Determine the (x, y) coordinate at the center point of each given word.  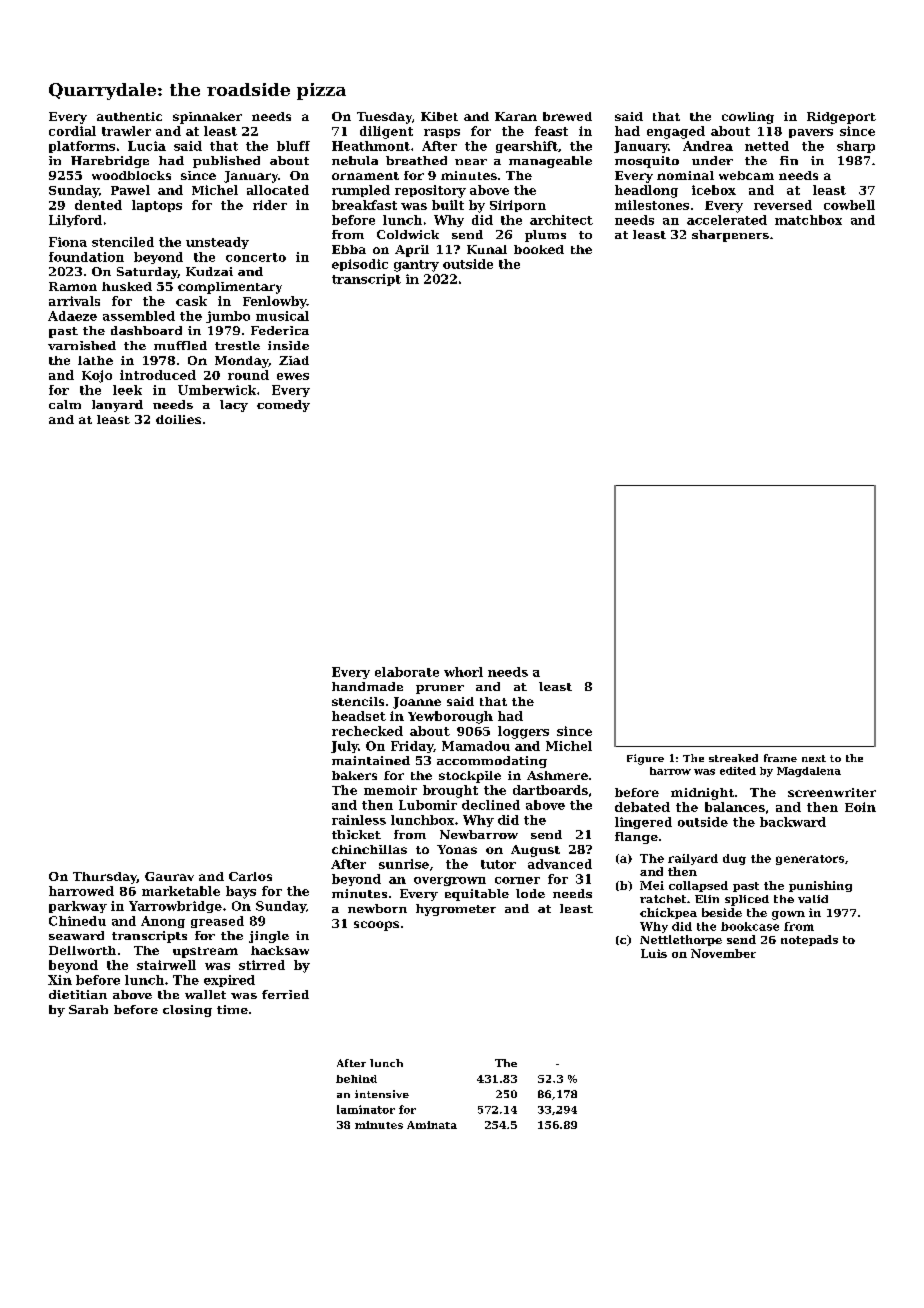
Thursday (105, 878)
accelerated (727, 220)
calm (65, 404)
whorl (463, 672)
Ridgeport (841, 118)
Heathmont (371, 146)
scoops (376, 926)
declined (491, 805)
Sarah (88, 1009)
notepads (809, 940)
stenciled (123, 242)
